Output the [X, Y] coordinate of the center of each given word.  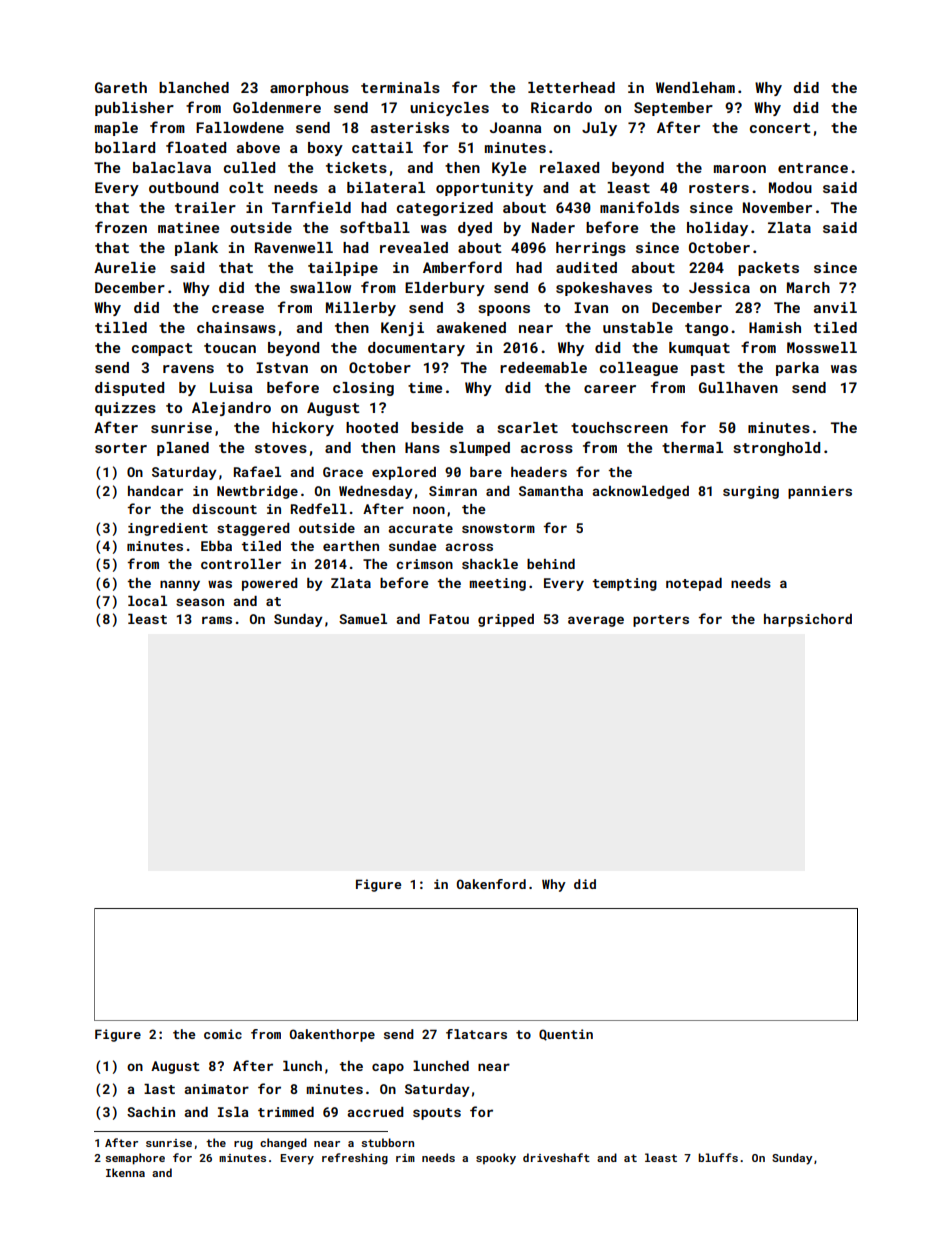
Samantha [551, 491]
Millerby [361, 309]
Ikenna [125, 1172]
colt [246, 187]
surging [751, 492]
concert [780, 128]
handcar [155, 491]
